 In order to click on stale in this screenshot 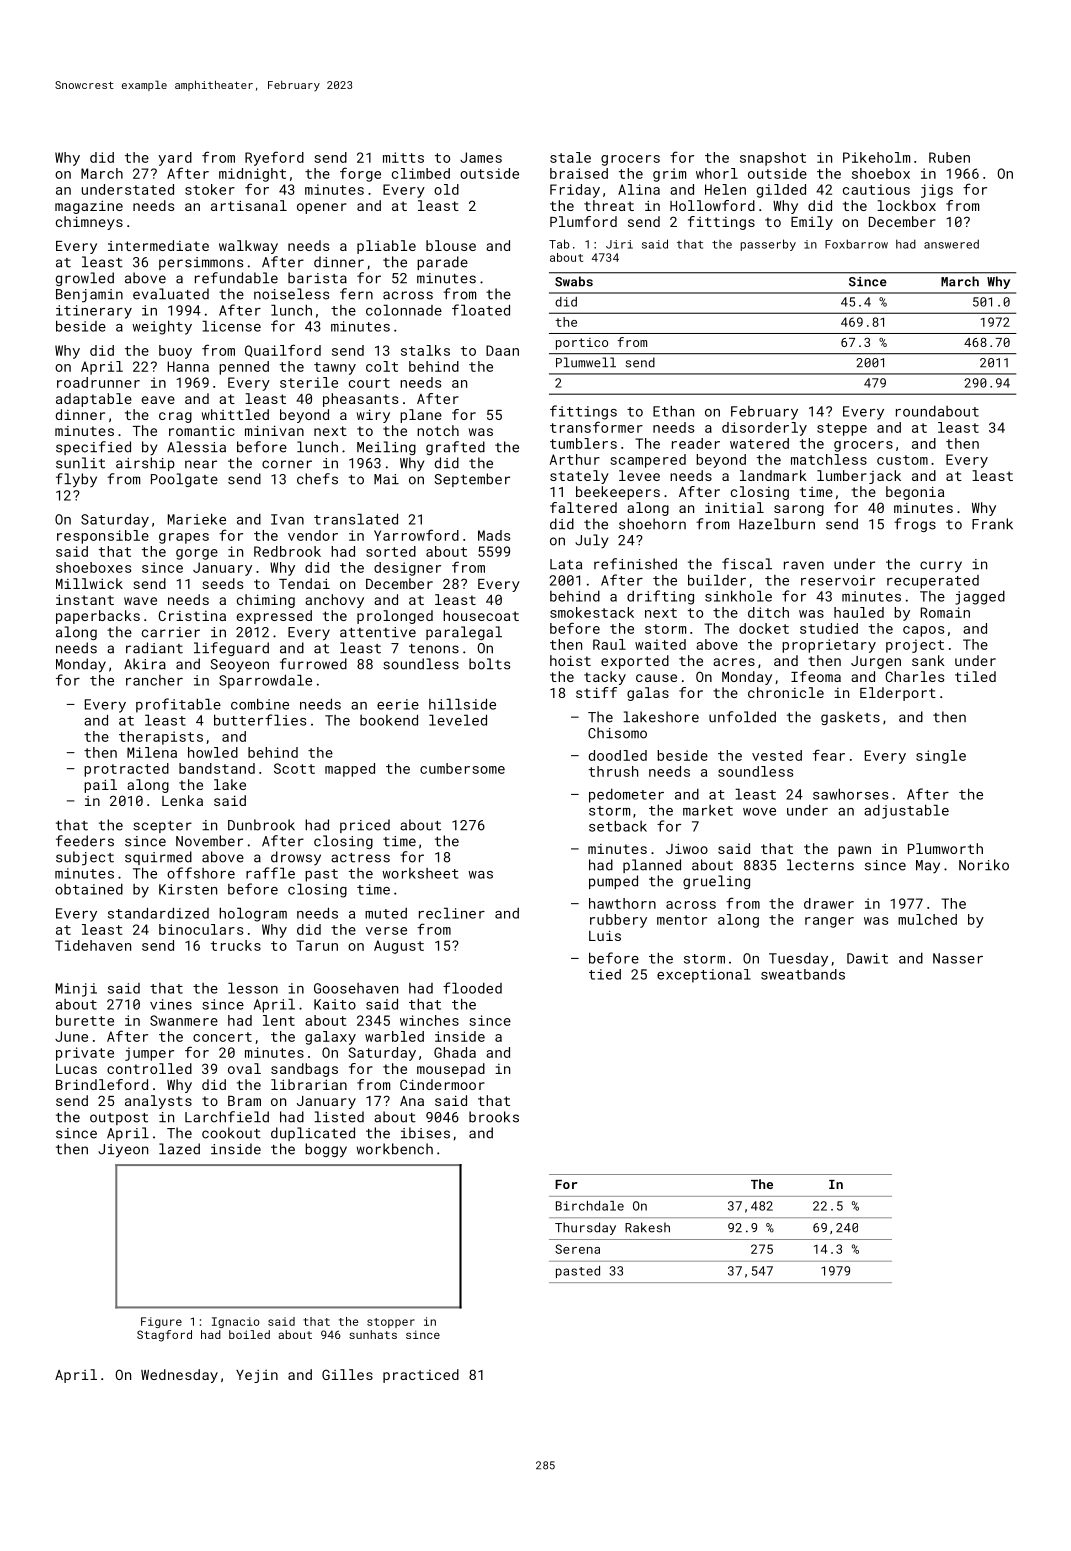, I will do `click(570, 157)`.
